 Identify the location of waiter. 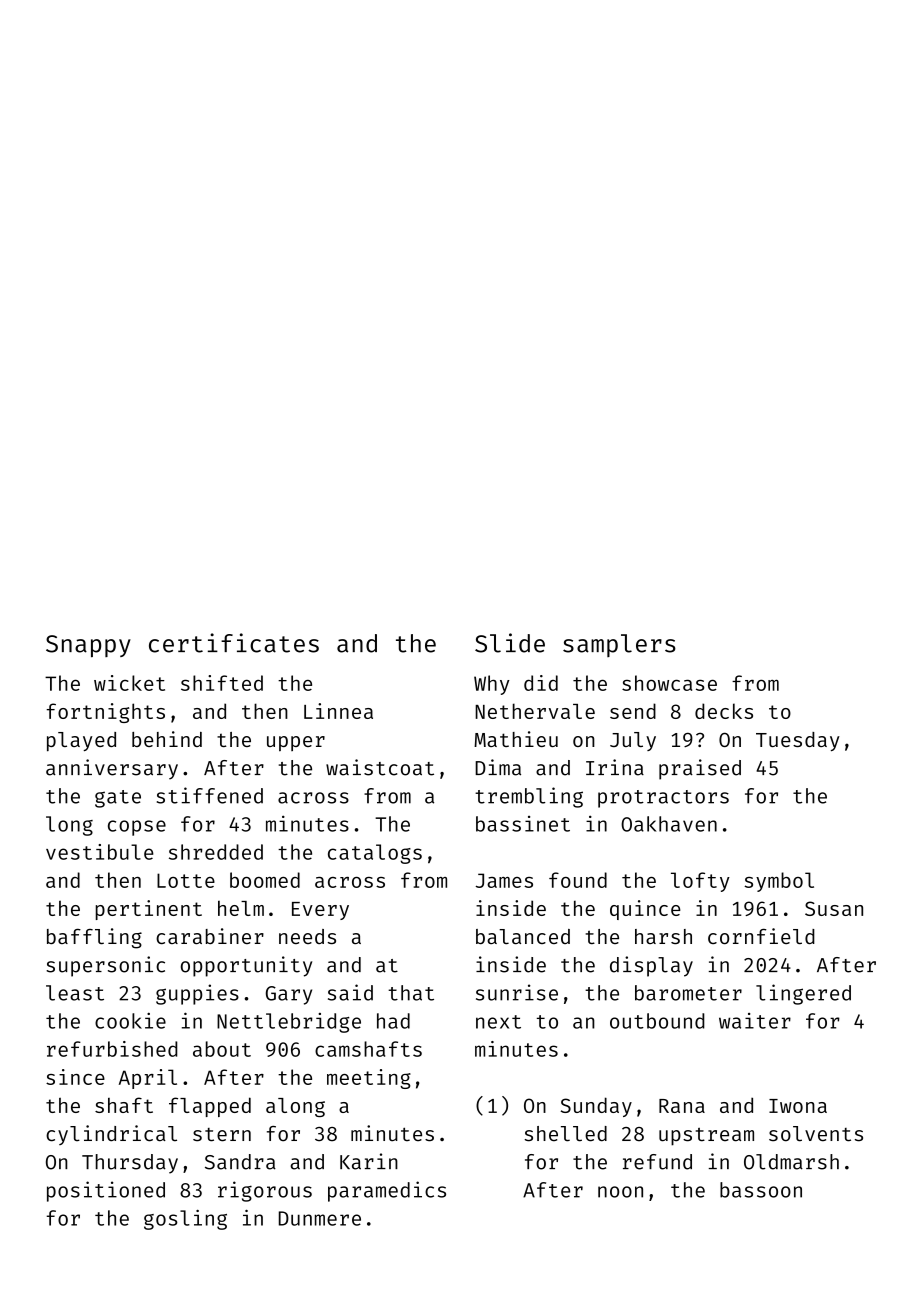
(755, 1021).
